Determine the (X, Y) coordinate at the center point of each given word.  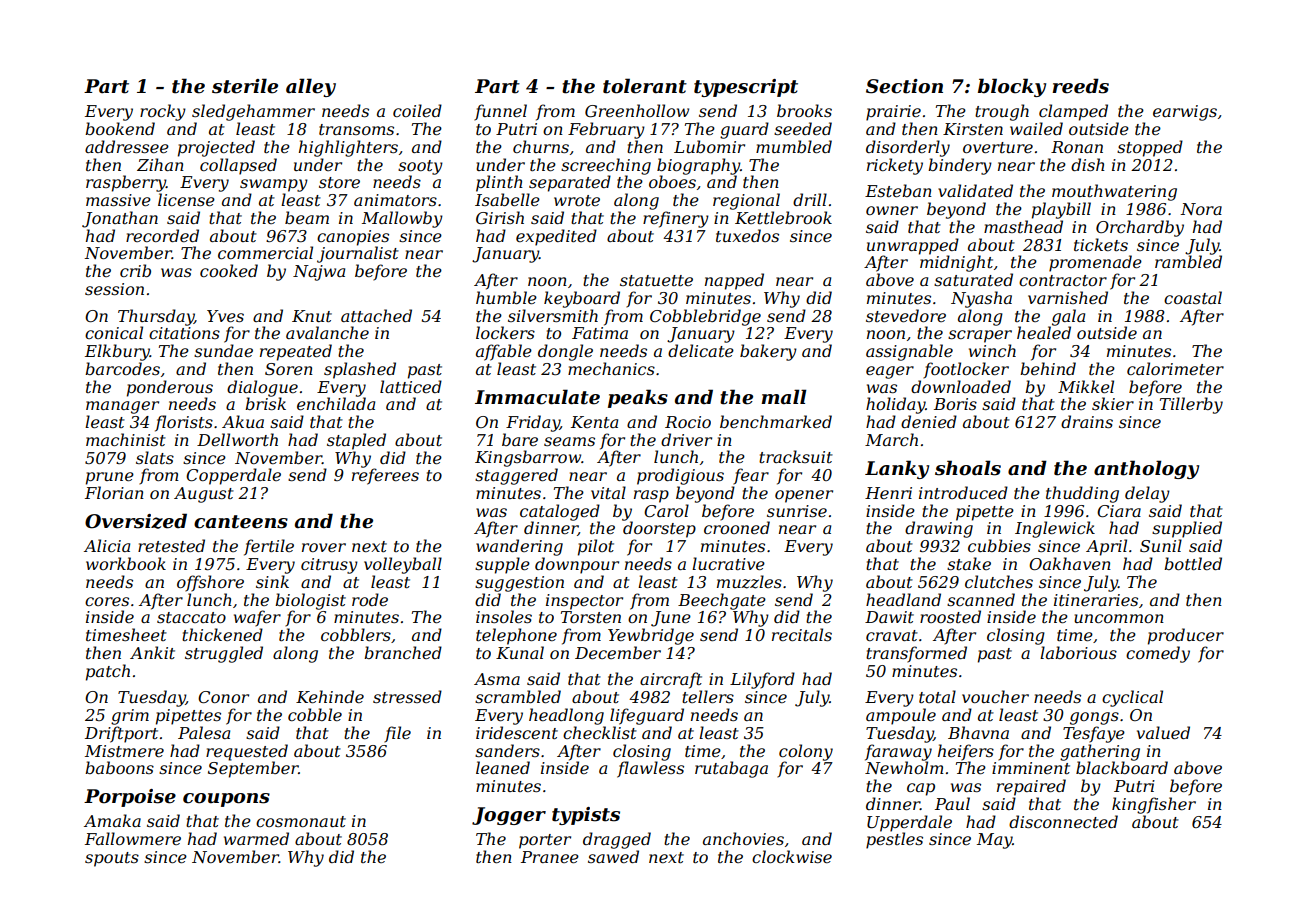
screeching (606, 166)
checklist (600, 732)
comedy (1158, 654)
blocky (1012, 87)
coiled (417, 110)
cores (107, 601)
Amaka (112, 820)
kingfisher (1154, 805)
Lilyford (762, 680)
